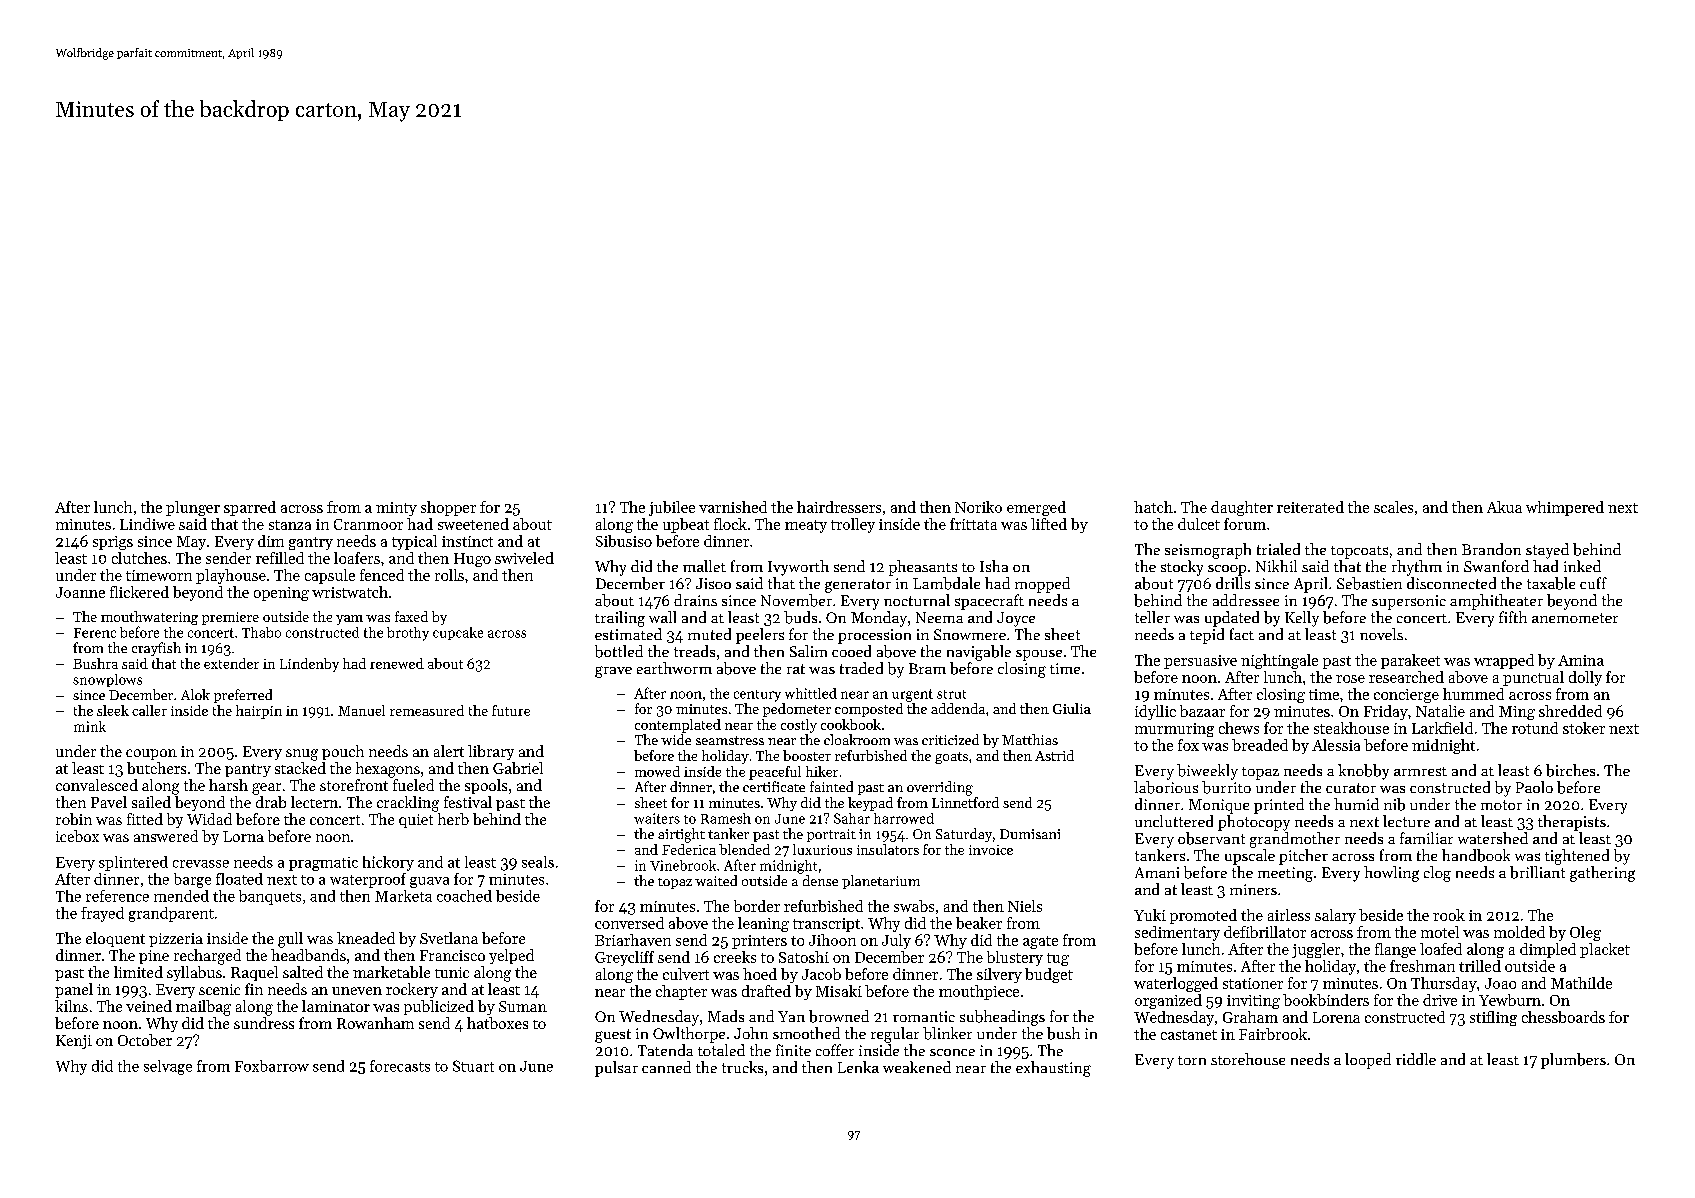 The height and width of the page is (1198, 1695). Describe the element at coordinates (1053, 1069) in the page. I see `exhausting` at that location.
